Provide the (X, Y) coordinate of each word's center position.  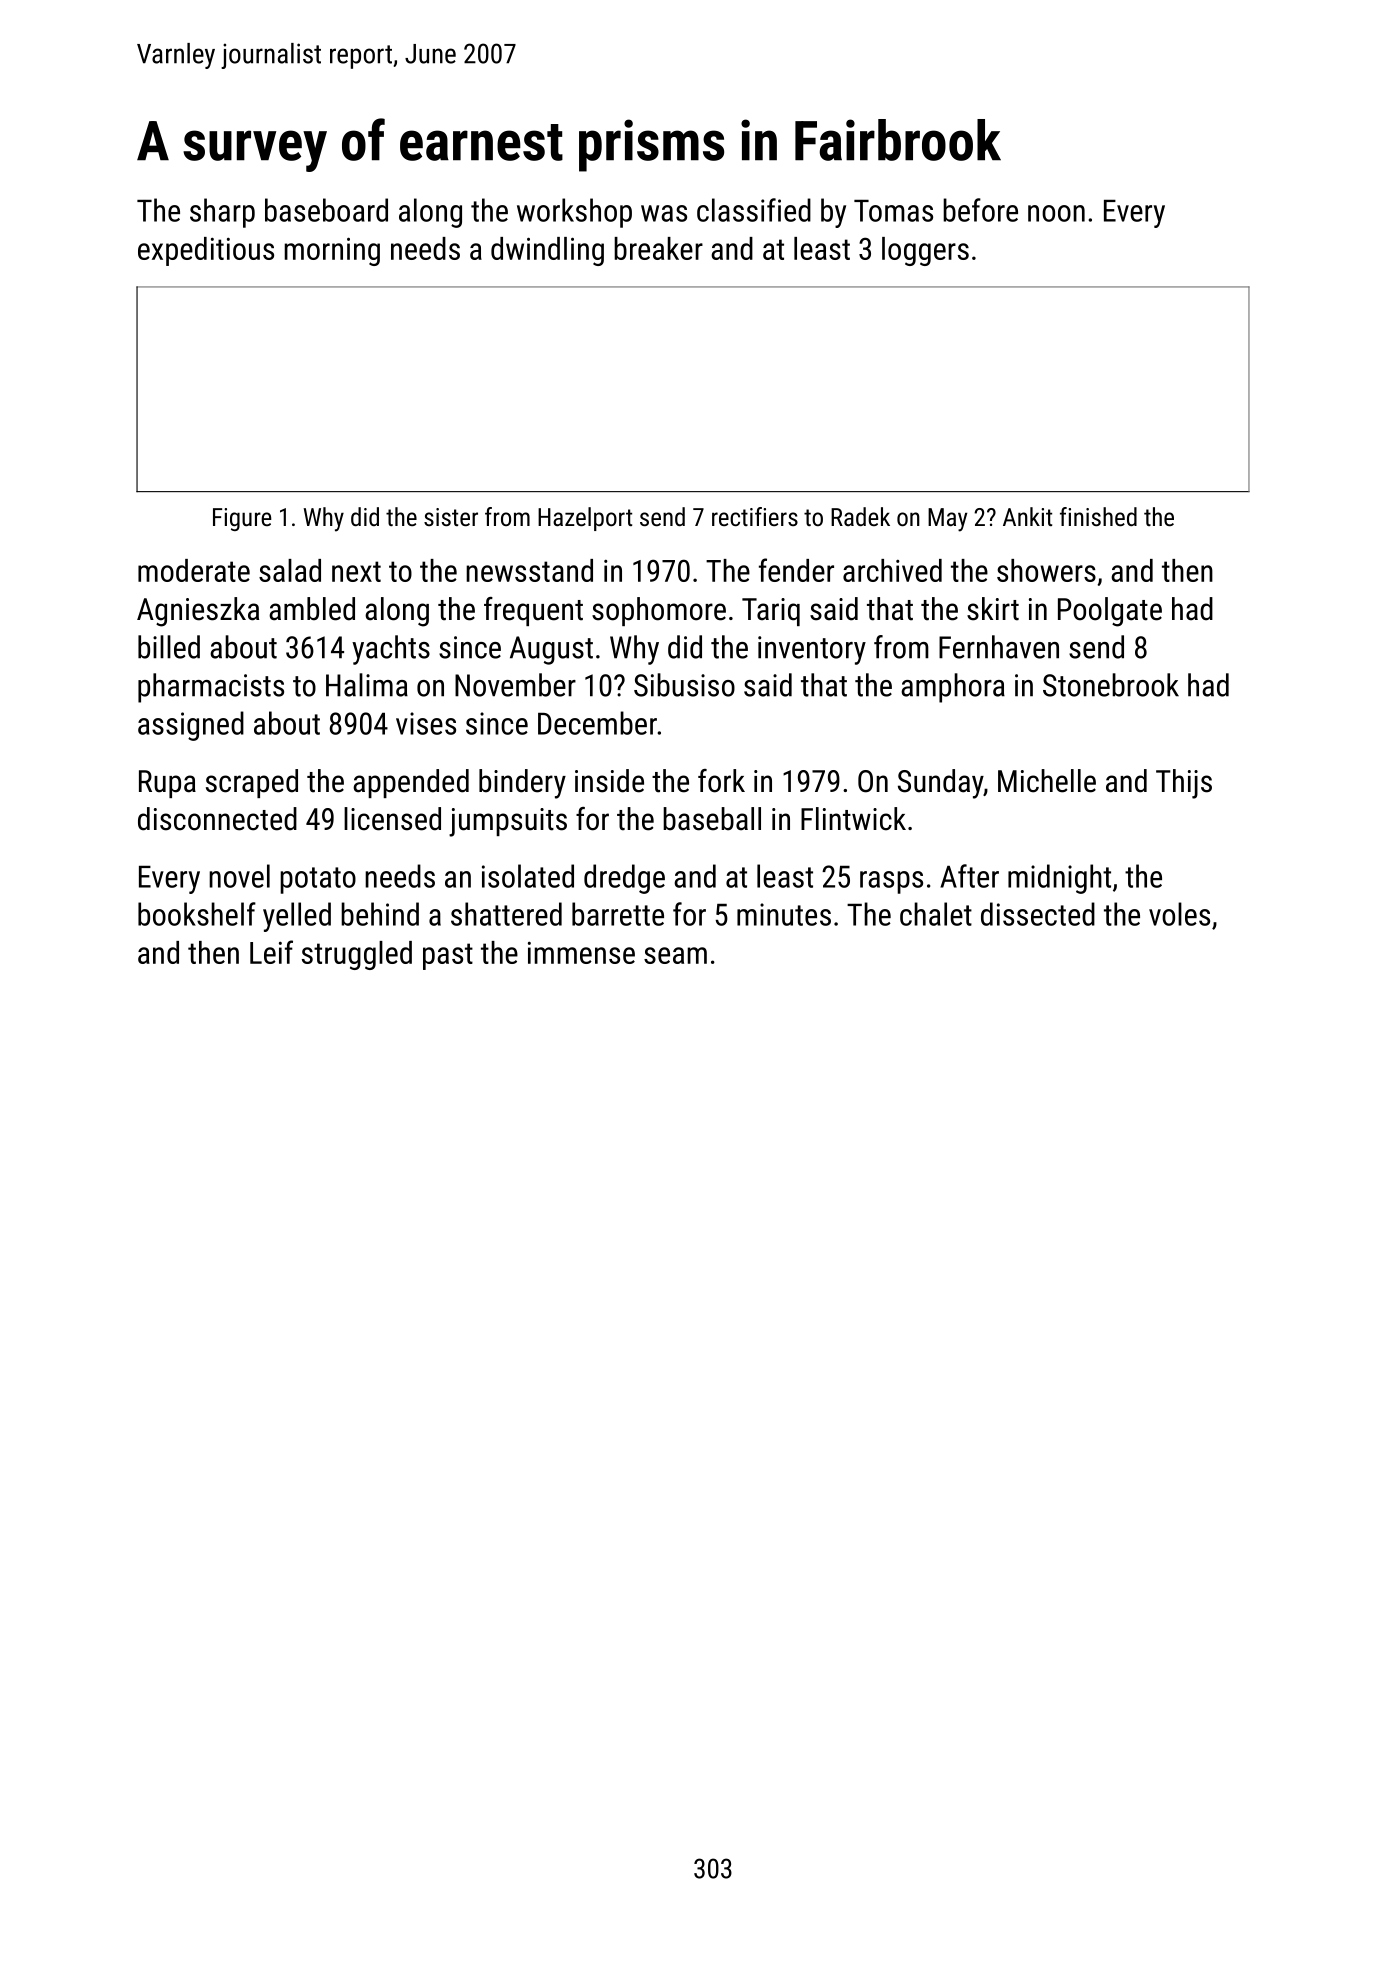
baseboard (326, 210)
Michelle (1047, 781)
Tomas (893, 210)
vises (426, 723)
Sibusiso (684, 685)
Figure (242, 519)
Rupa (167, 784)
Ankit (1027, 516)
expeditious (206, 251)
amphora (953, 688)
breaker (658, 248)
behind (380, 914)
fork (721, 781)
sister (451, 517)
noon (1056, 213)
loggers (925, 251)
